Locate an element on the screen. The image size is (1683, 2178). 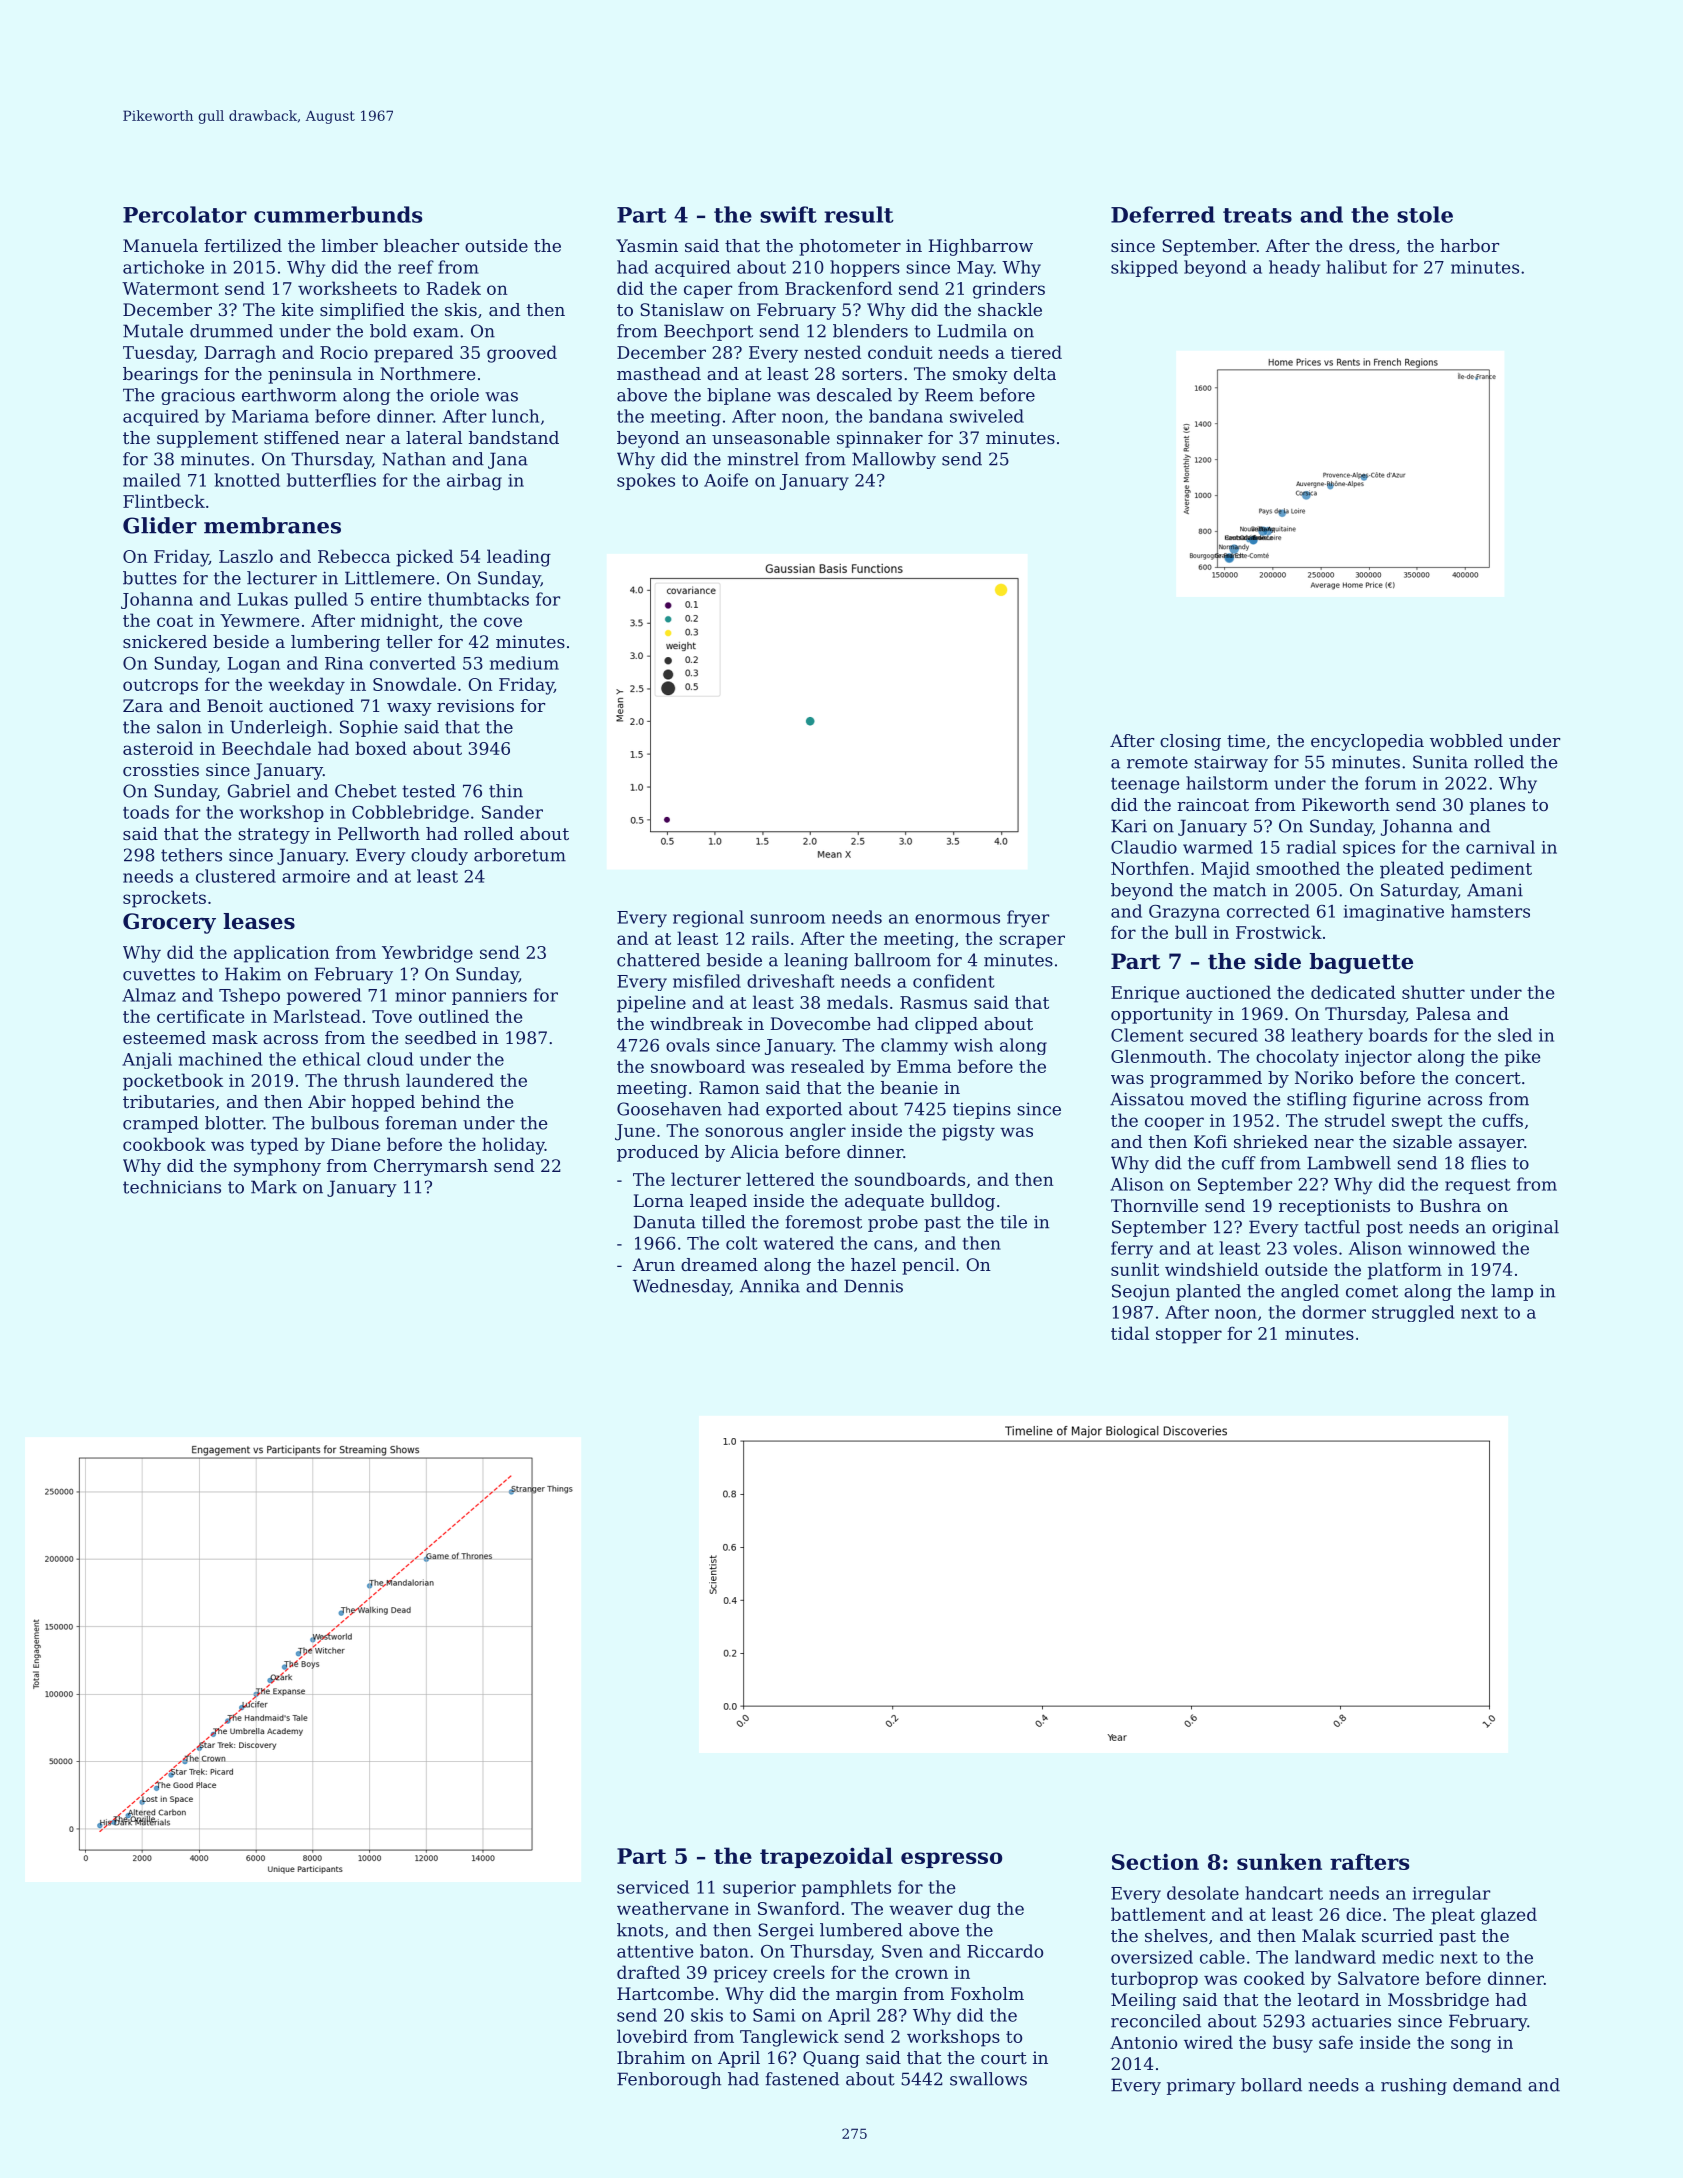
Aoife is located at coordinates (726, 480).
